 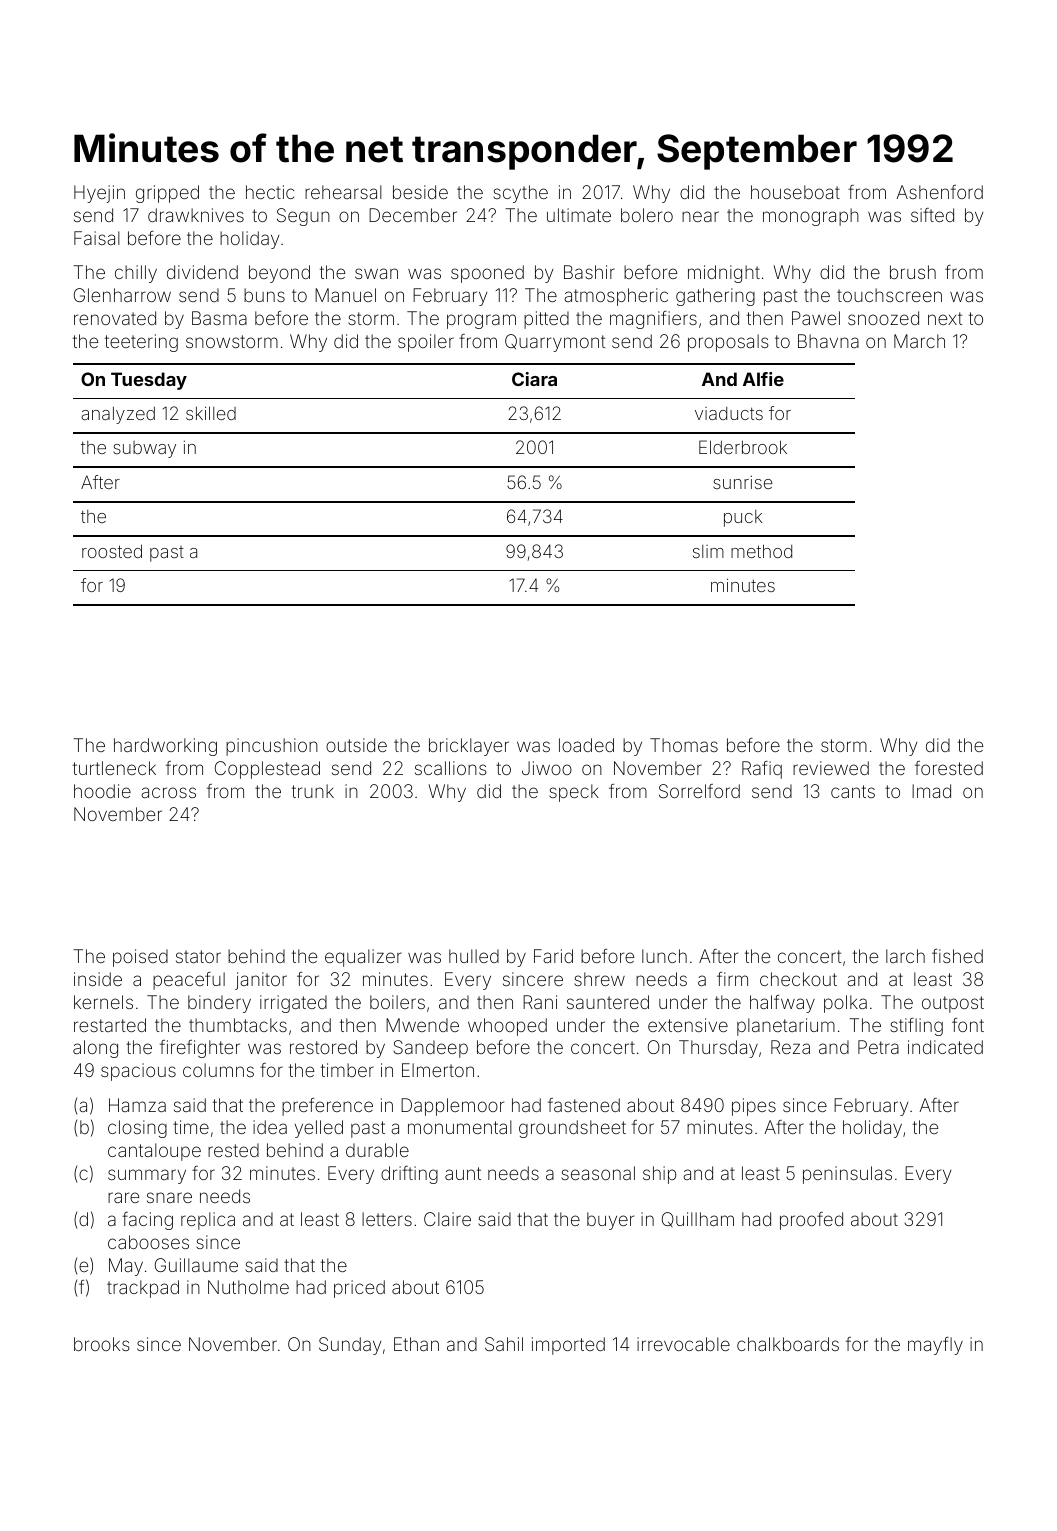 I want to click on brooks, so click(x=102, y=1344).
